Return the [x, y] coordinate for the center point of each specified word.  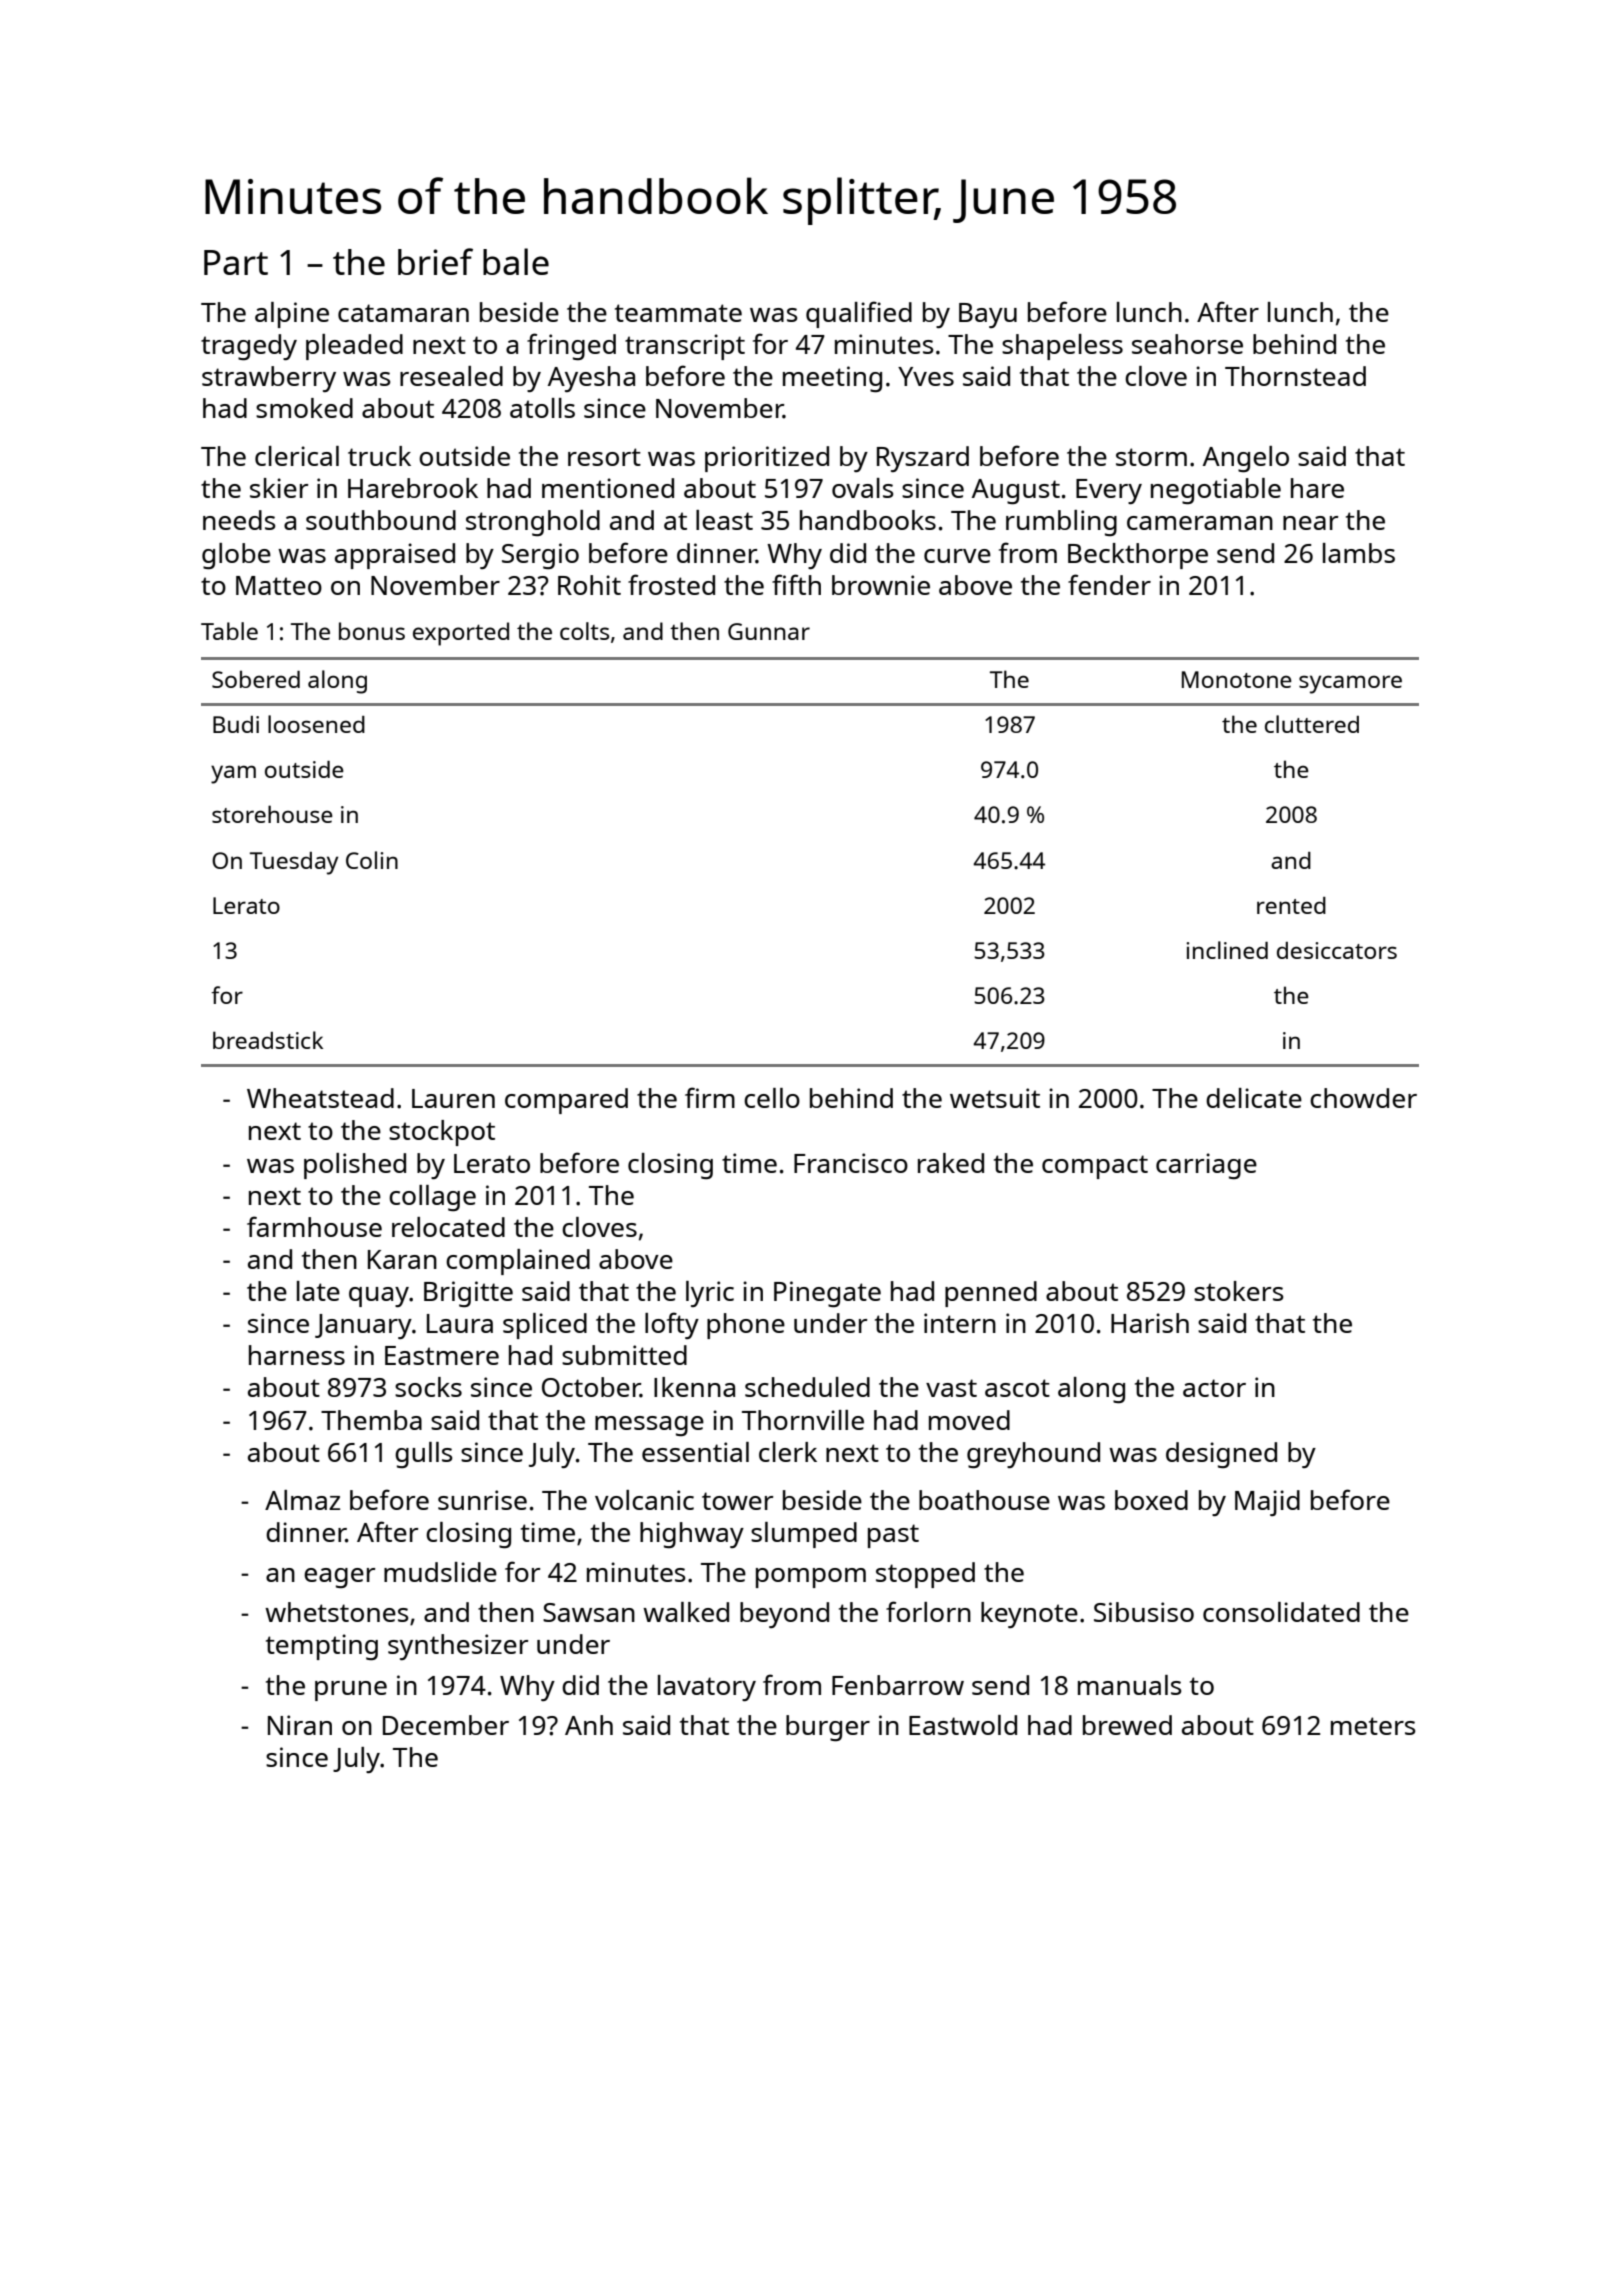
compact [1095, 1167]
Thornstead [1295, 376]
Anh [589, 1725]
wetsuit [995, 1098]
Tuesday [294, 863]
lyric [710, 1294]
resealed [451, 376]
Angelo [1246, 459]
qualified [859, 314]
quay [379, 1297]
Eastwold [963, 1725]
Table [229, 631]
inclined [1227, 950]
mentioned [608, 488]
